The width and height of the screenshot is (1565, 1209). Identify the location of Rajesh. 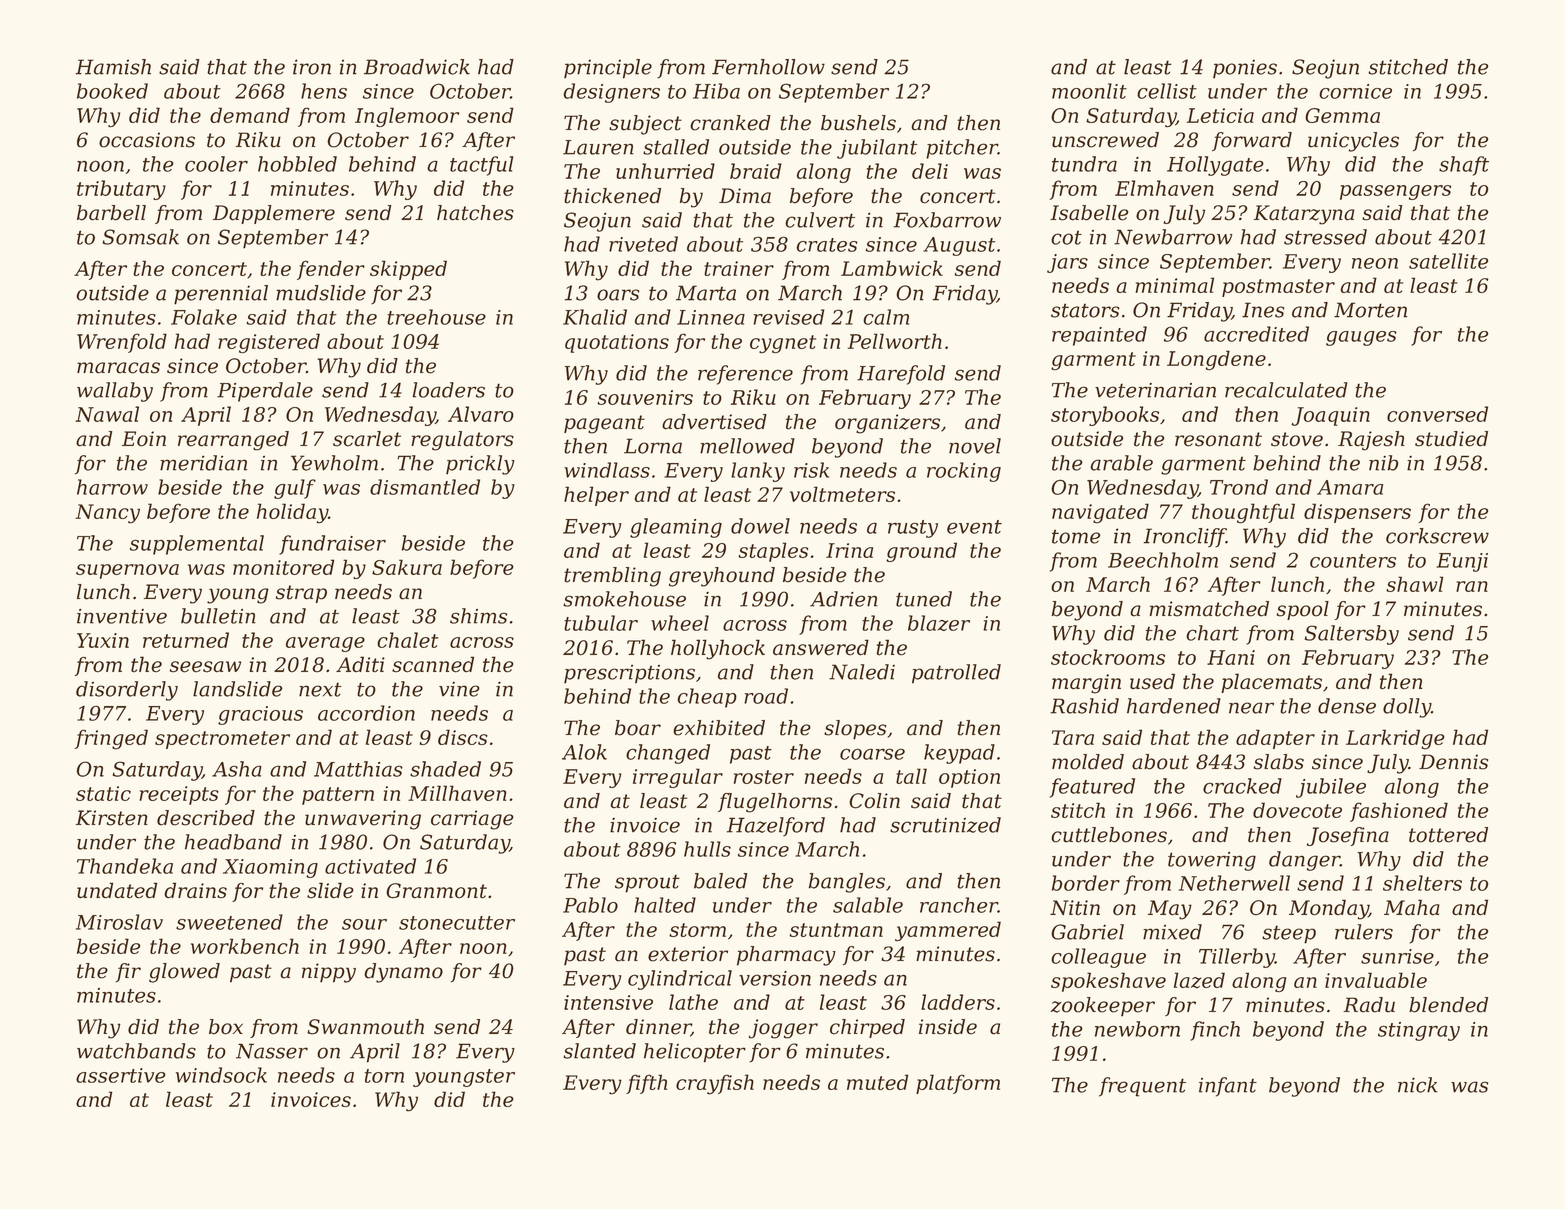
(1371, 441).
